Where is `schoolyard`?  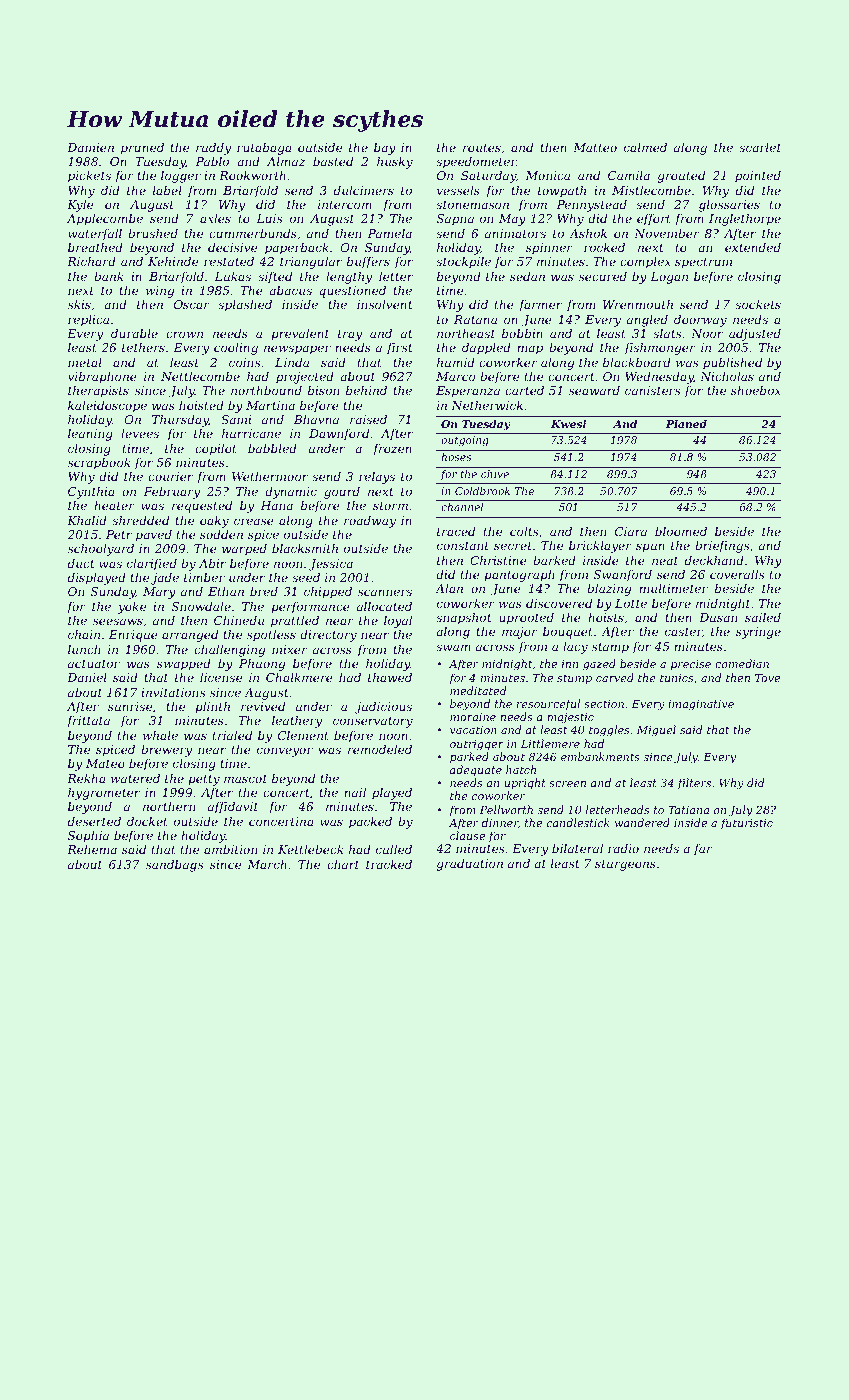
schoolyard is located at coordinates (101, 550).
